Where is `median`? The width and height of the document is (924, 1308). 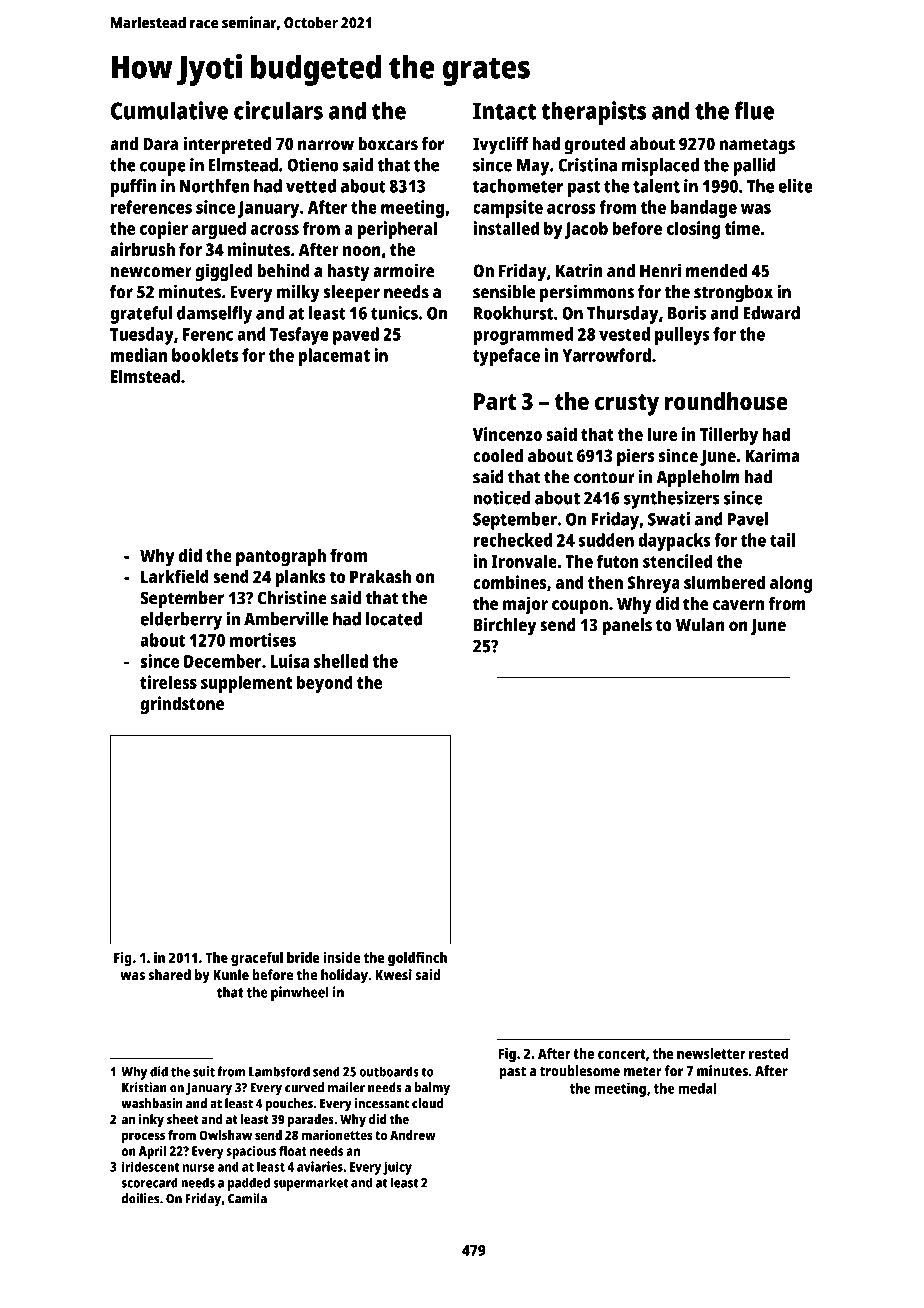 median is located at coordinates (139, 355).
